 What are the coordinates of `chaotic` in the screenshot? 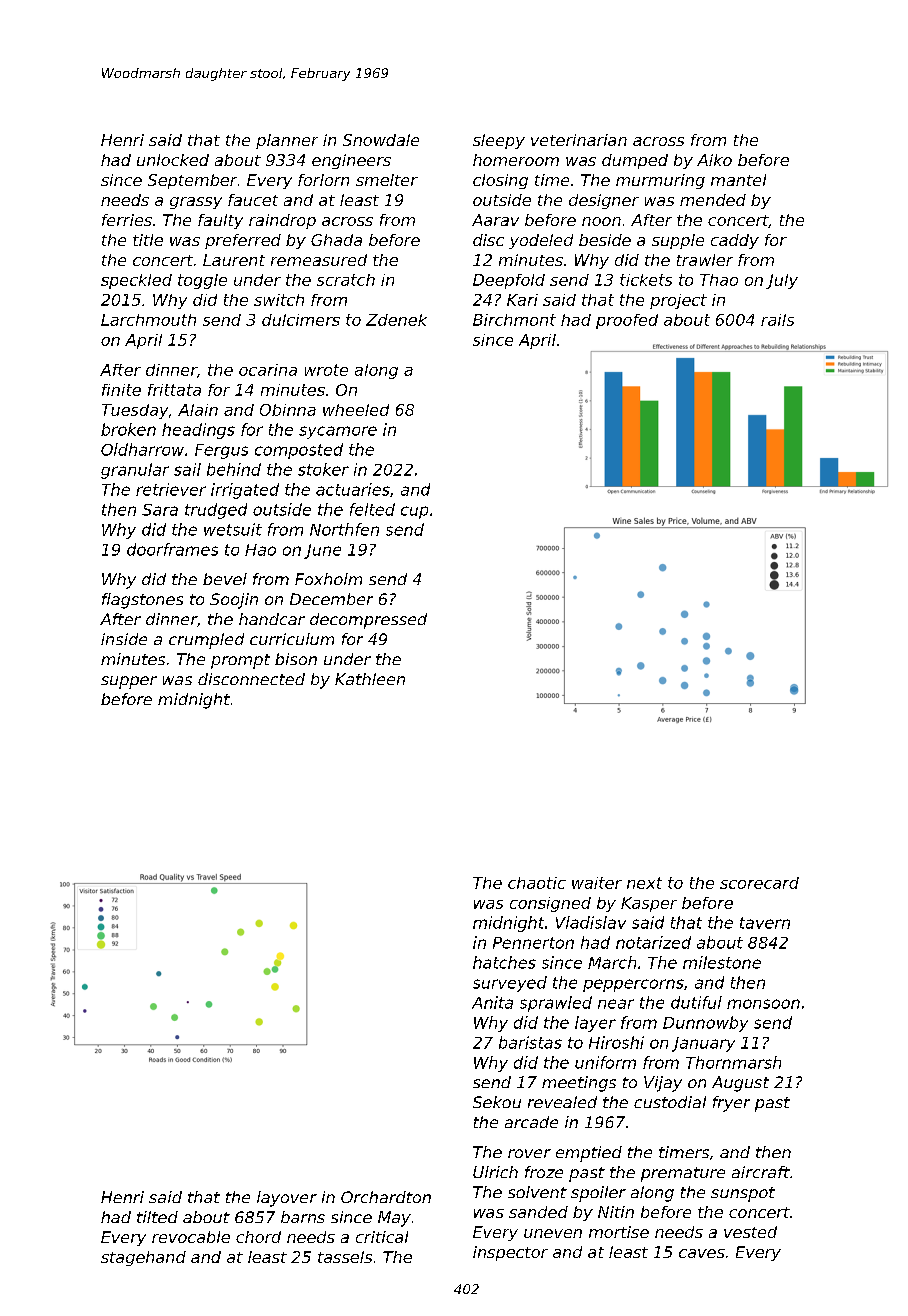 It's located at (537, 883).
